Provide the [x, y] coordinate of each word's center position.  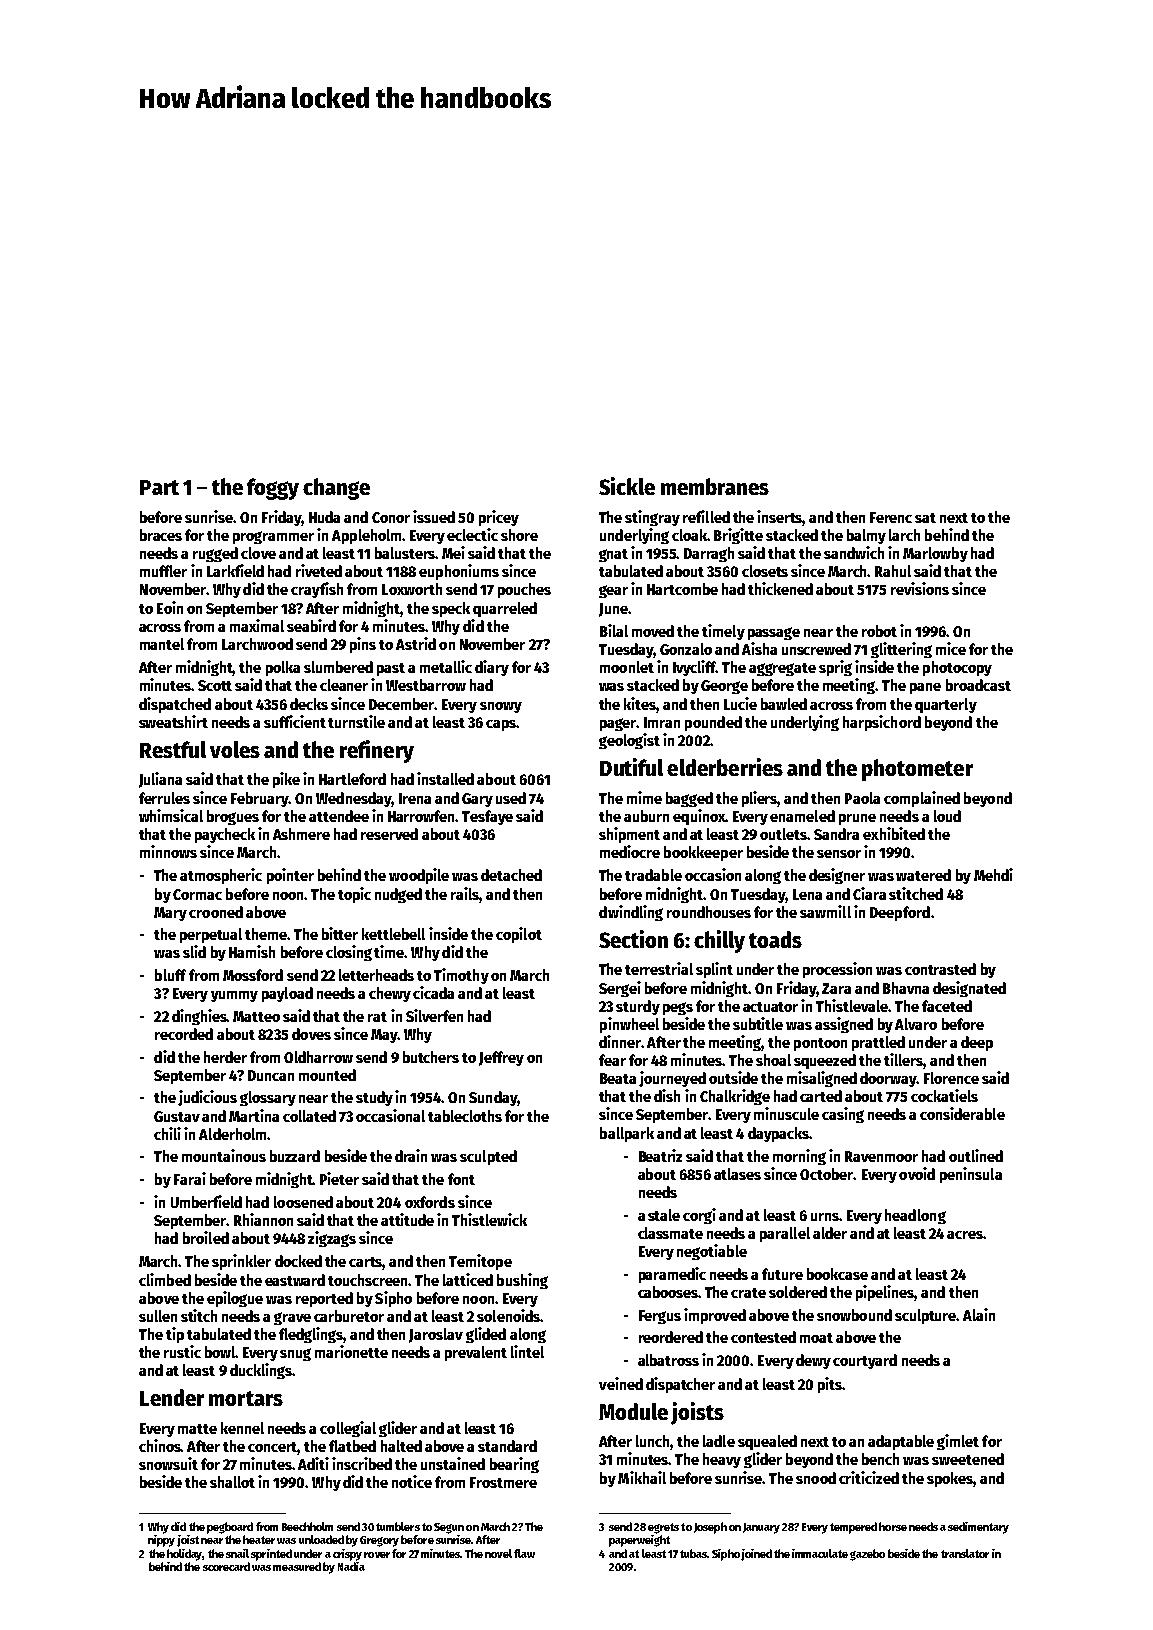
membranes [715, 486]
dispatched [175, 705]
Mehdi [993, 874]
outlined [976, 1155]
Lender [172, 1397]
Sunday [493, 1098]
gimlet [958, 1442]
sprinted [271, 1555]
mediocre [630, 851]
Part [159, 487]
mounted [327, 1075]
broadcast [978, 685]
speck [451, 609]
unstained [453, 1463]
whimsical [171, 815]
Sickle [627, 486]
